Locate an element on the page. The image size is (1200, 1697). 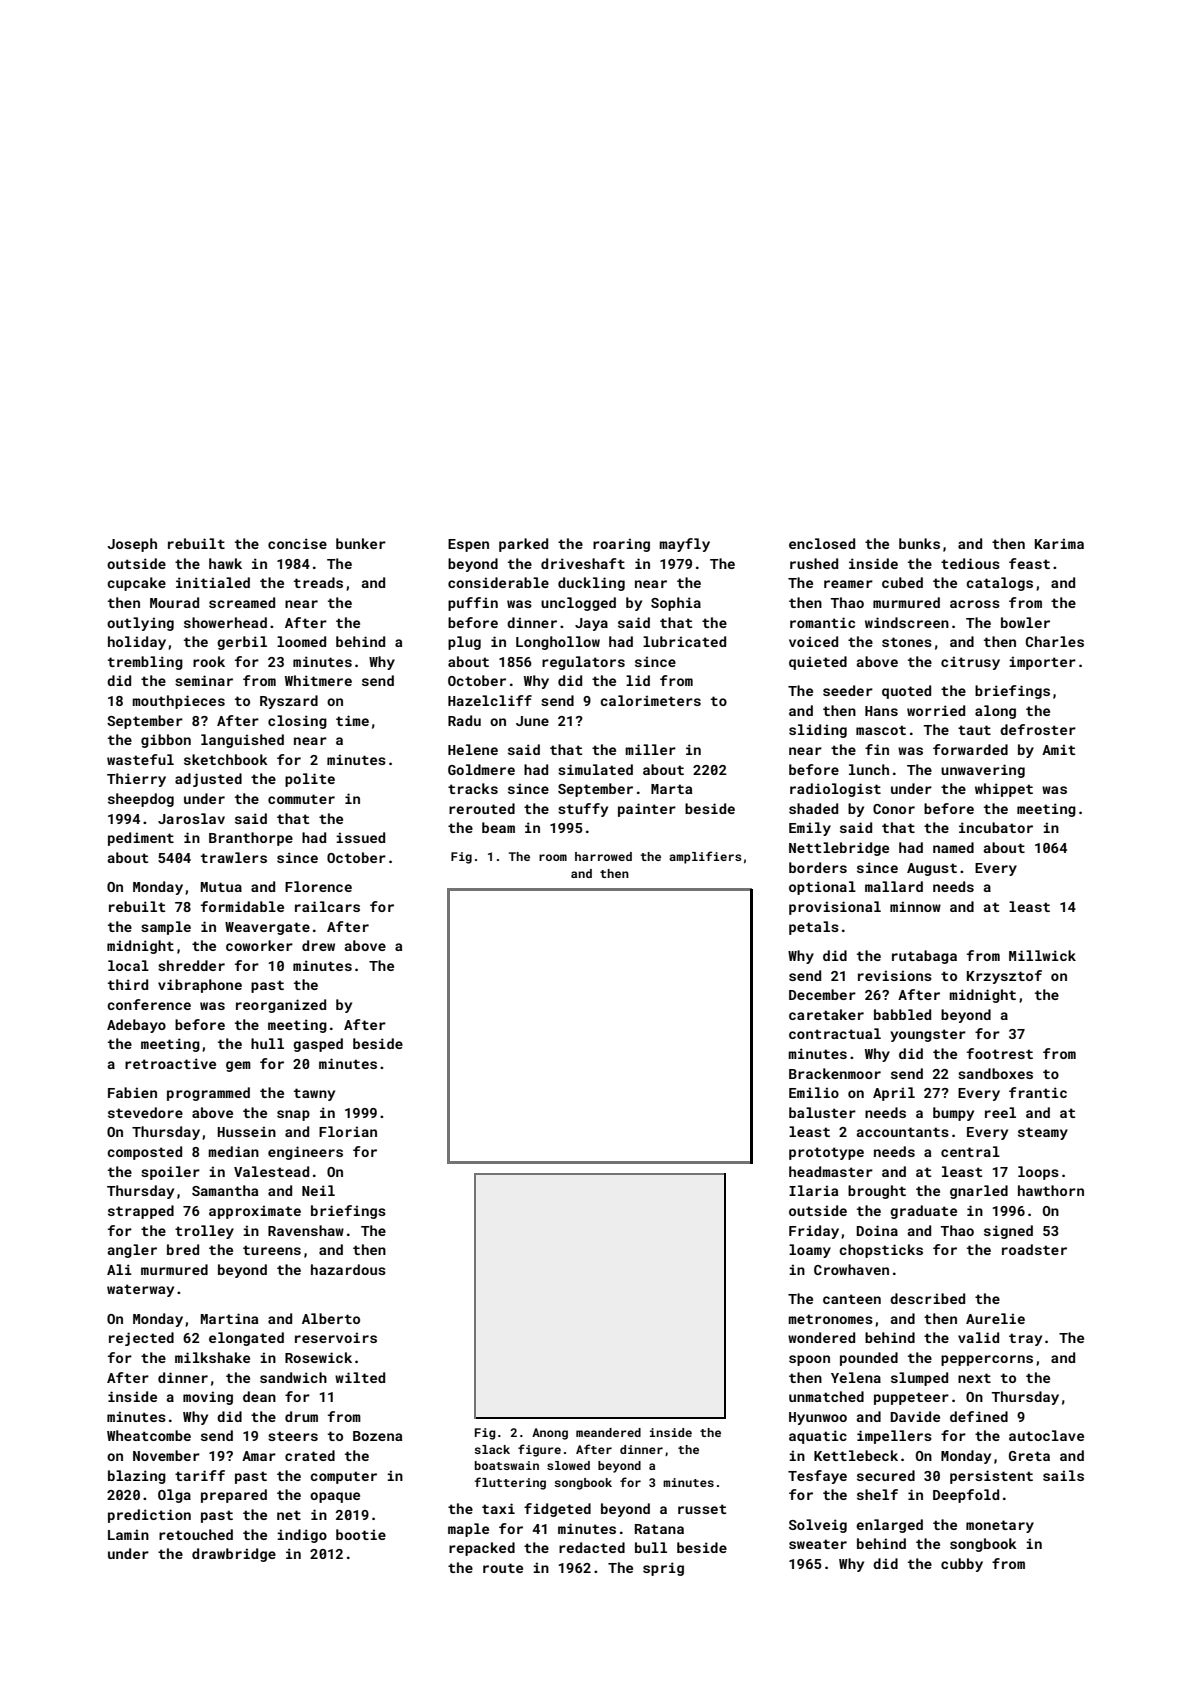
spoiler is located at coordinates (170, 1173).
